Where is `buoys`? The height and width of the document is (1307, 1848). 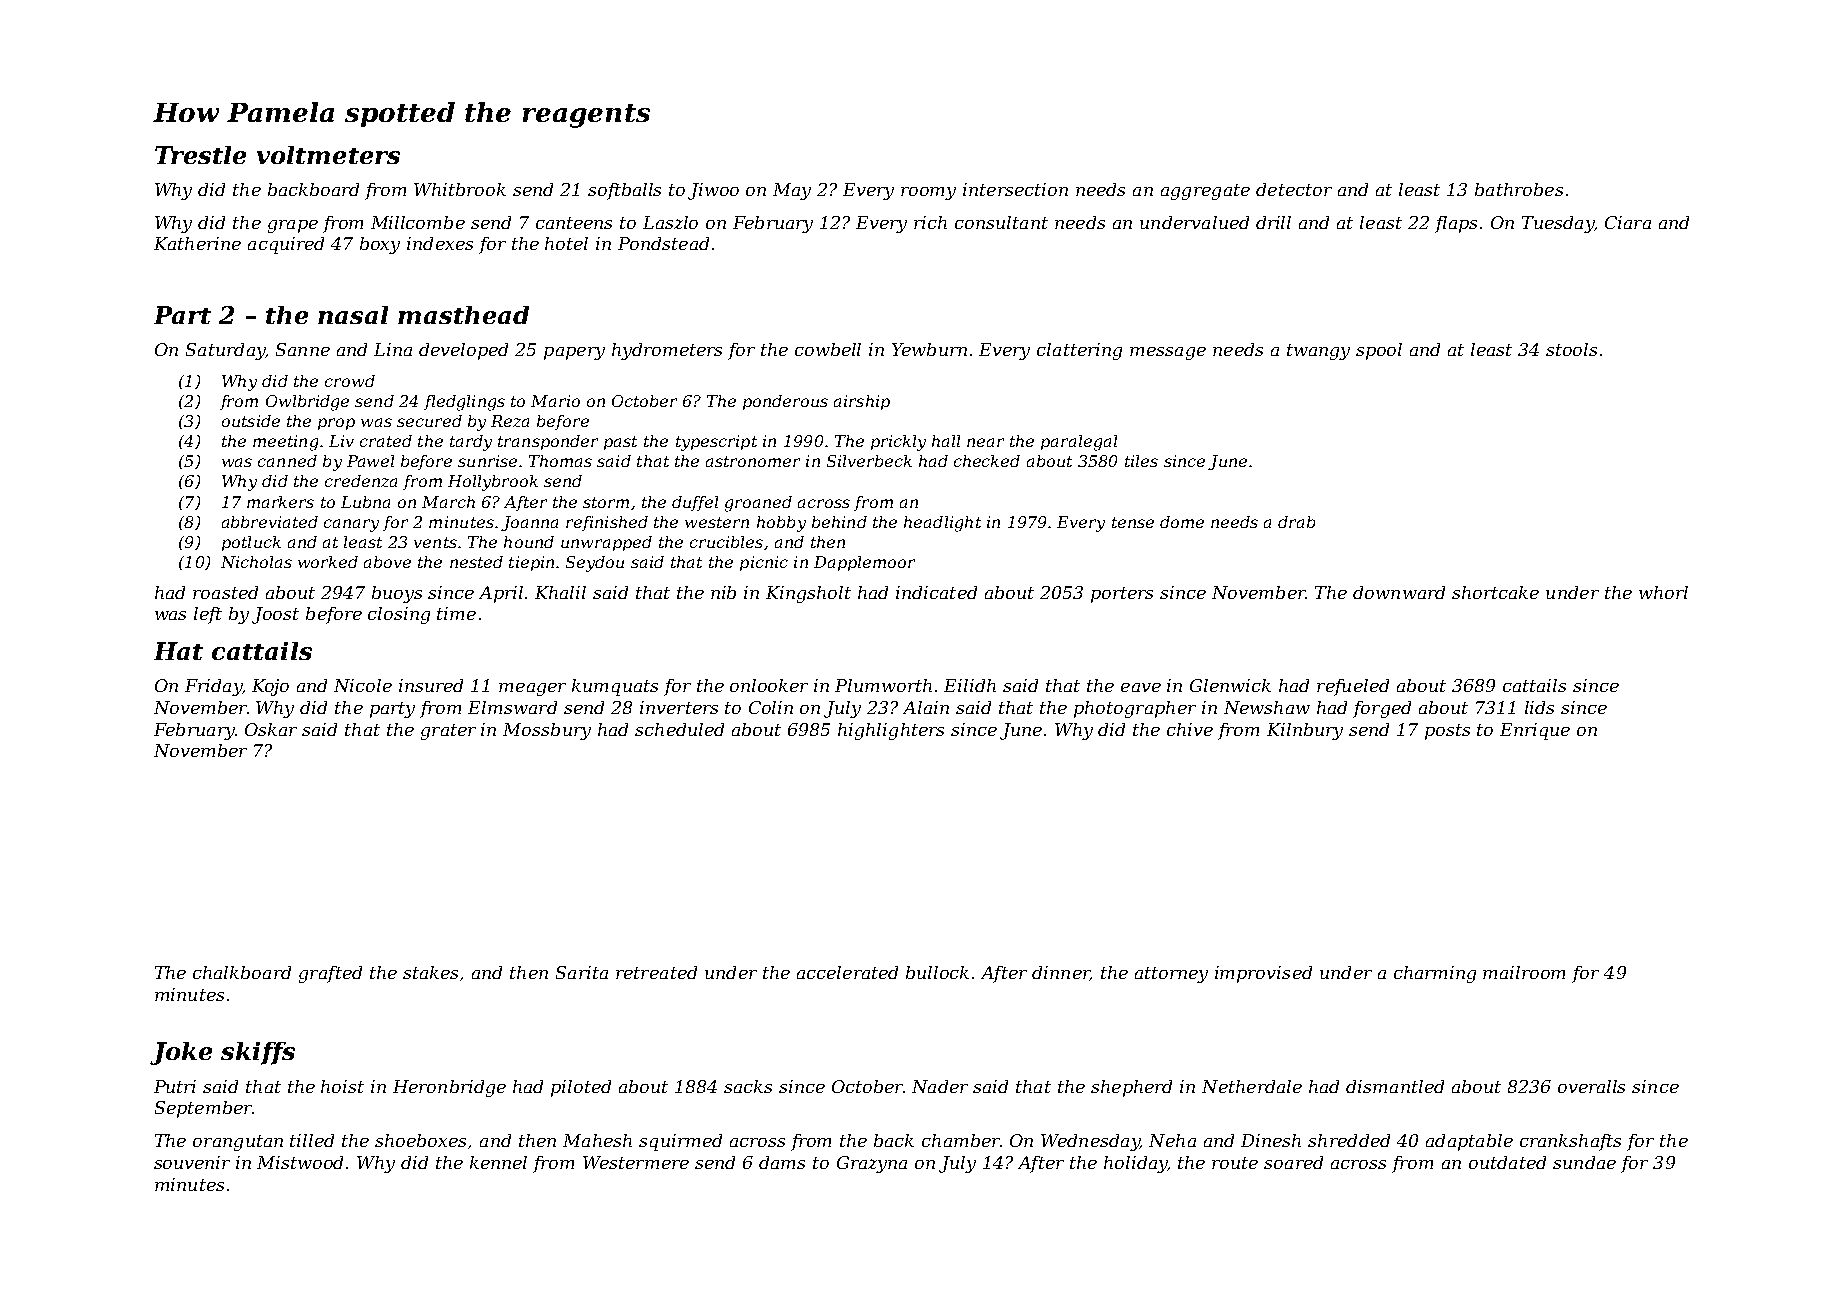
buoys is located at coordinates (397, 594).
